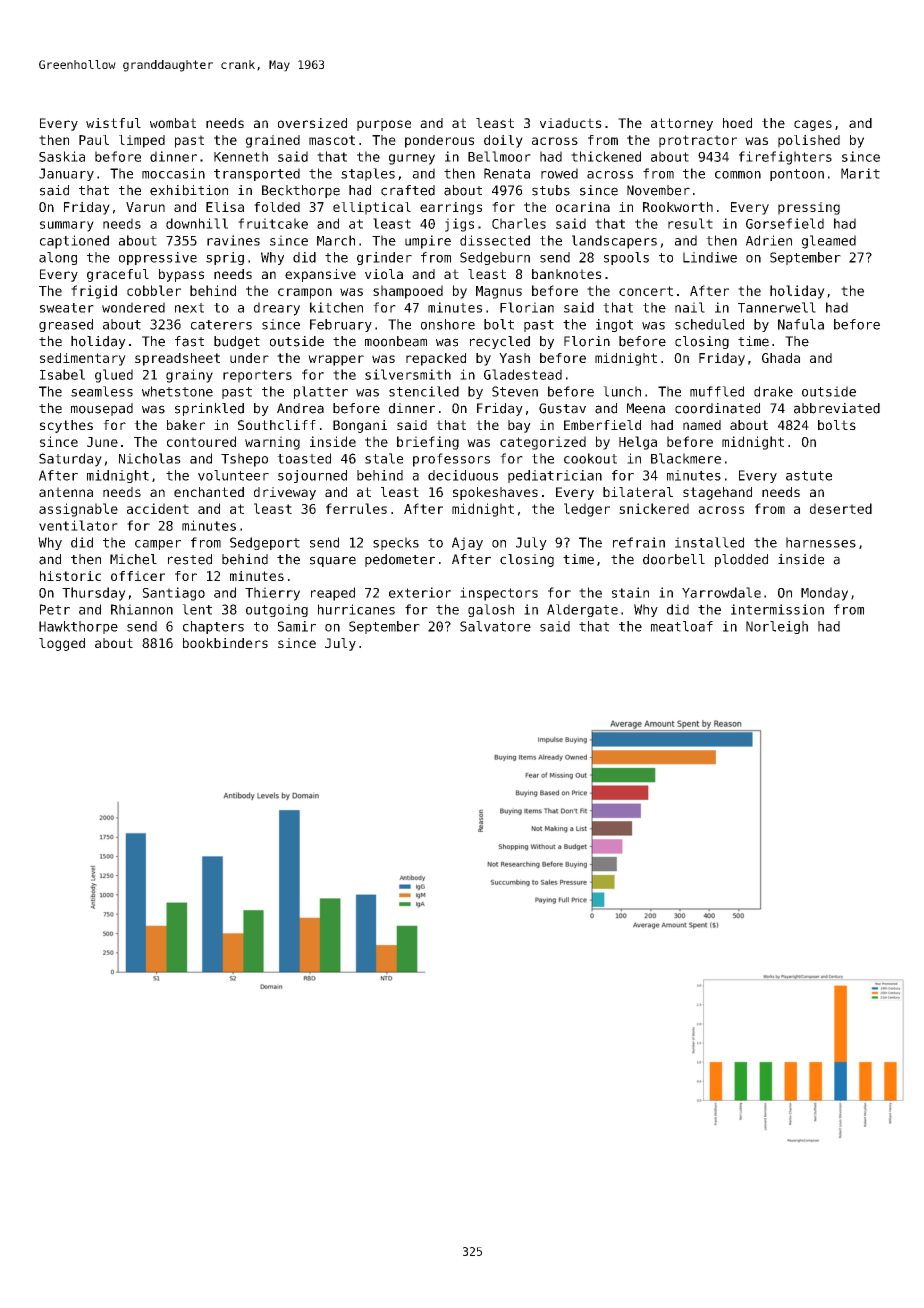 This image has width=924, height=1308. Describe the element at coordinates (821, 542) in the image. I see `harnesses` at that location.
